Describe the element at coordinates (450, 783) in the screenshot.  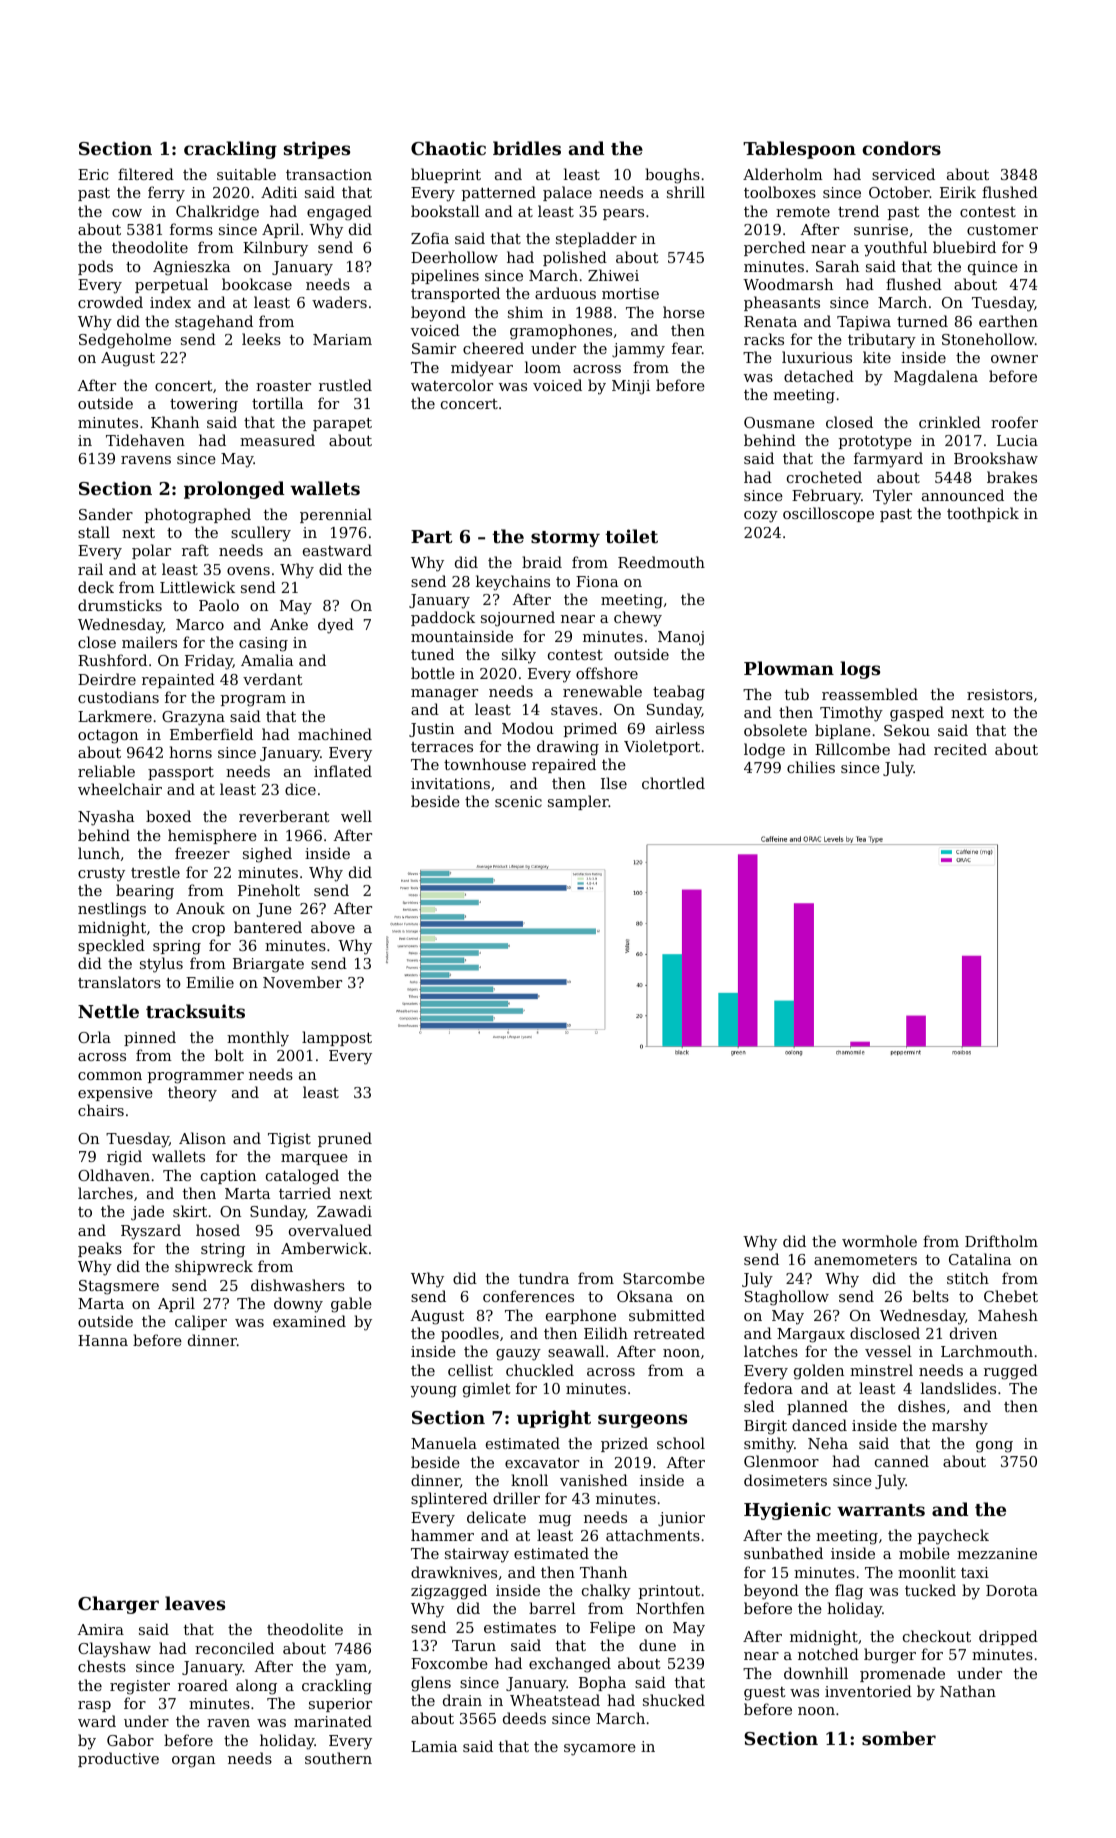
I see `invitations` at that location.
